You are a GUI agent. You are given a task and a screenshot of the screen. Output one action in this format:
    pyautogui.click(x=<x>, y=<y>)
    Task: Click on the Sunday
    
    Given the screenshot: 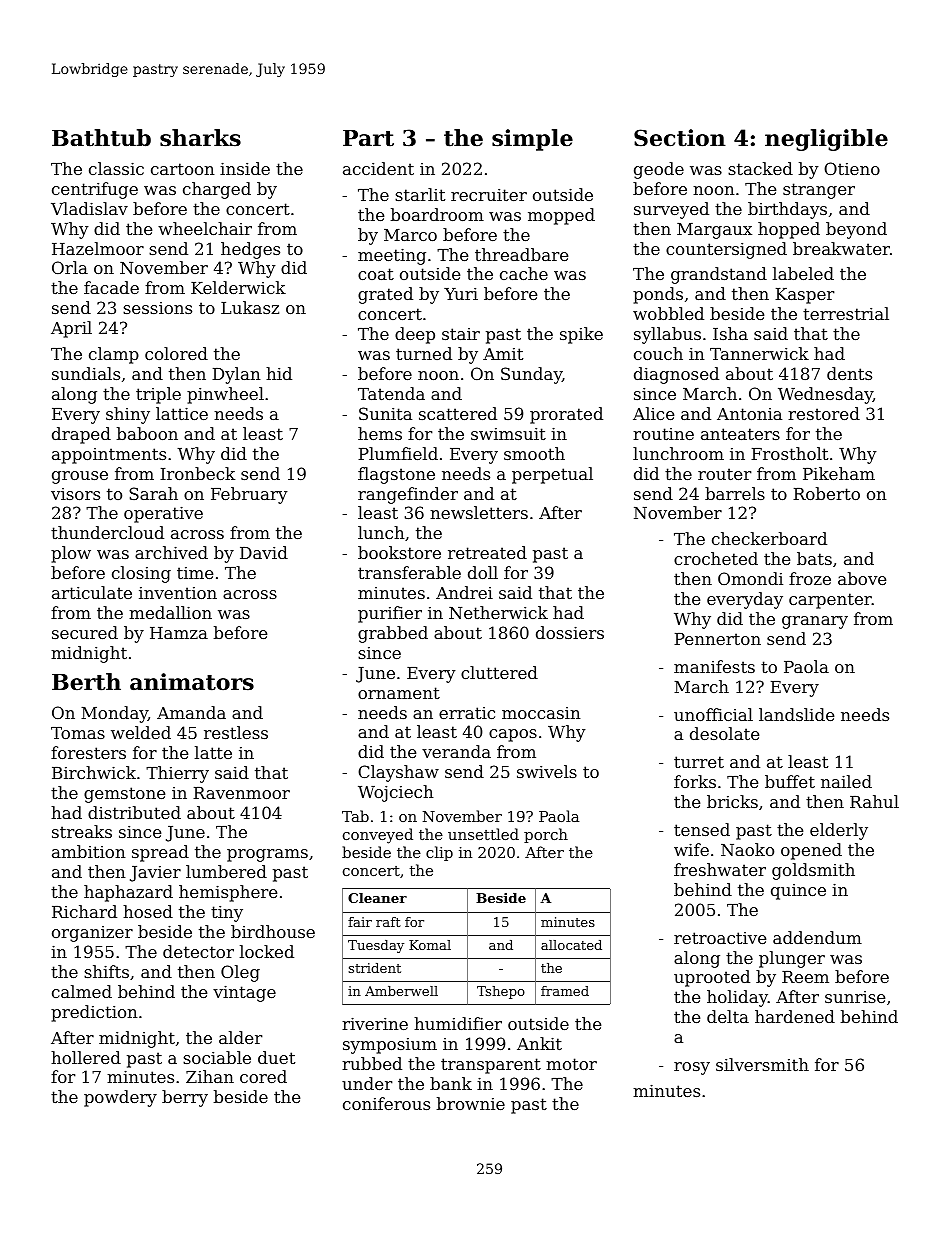 What is the action you would take?
    pyautogui.click(x=531, y=375)
